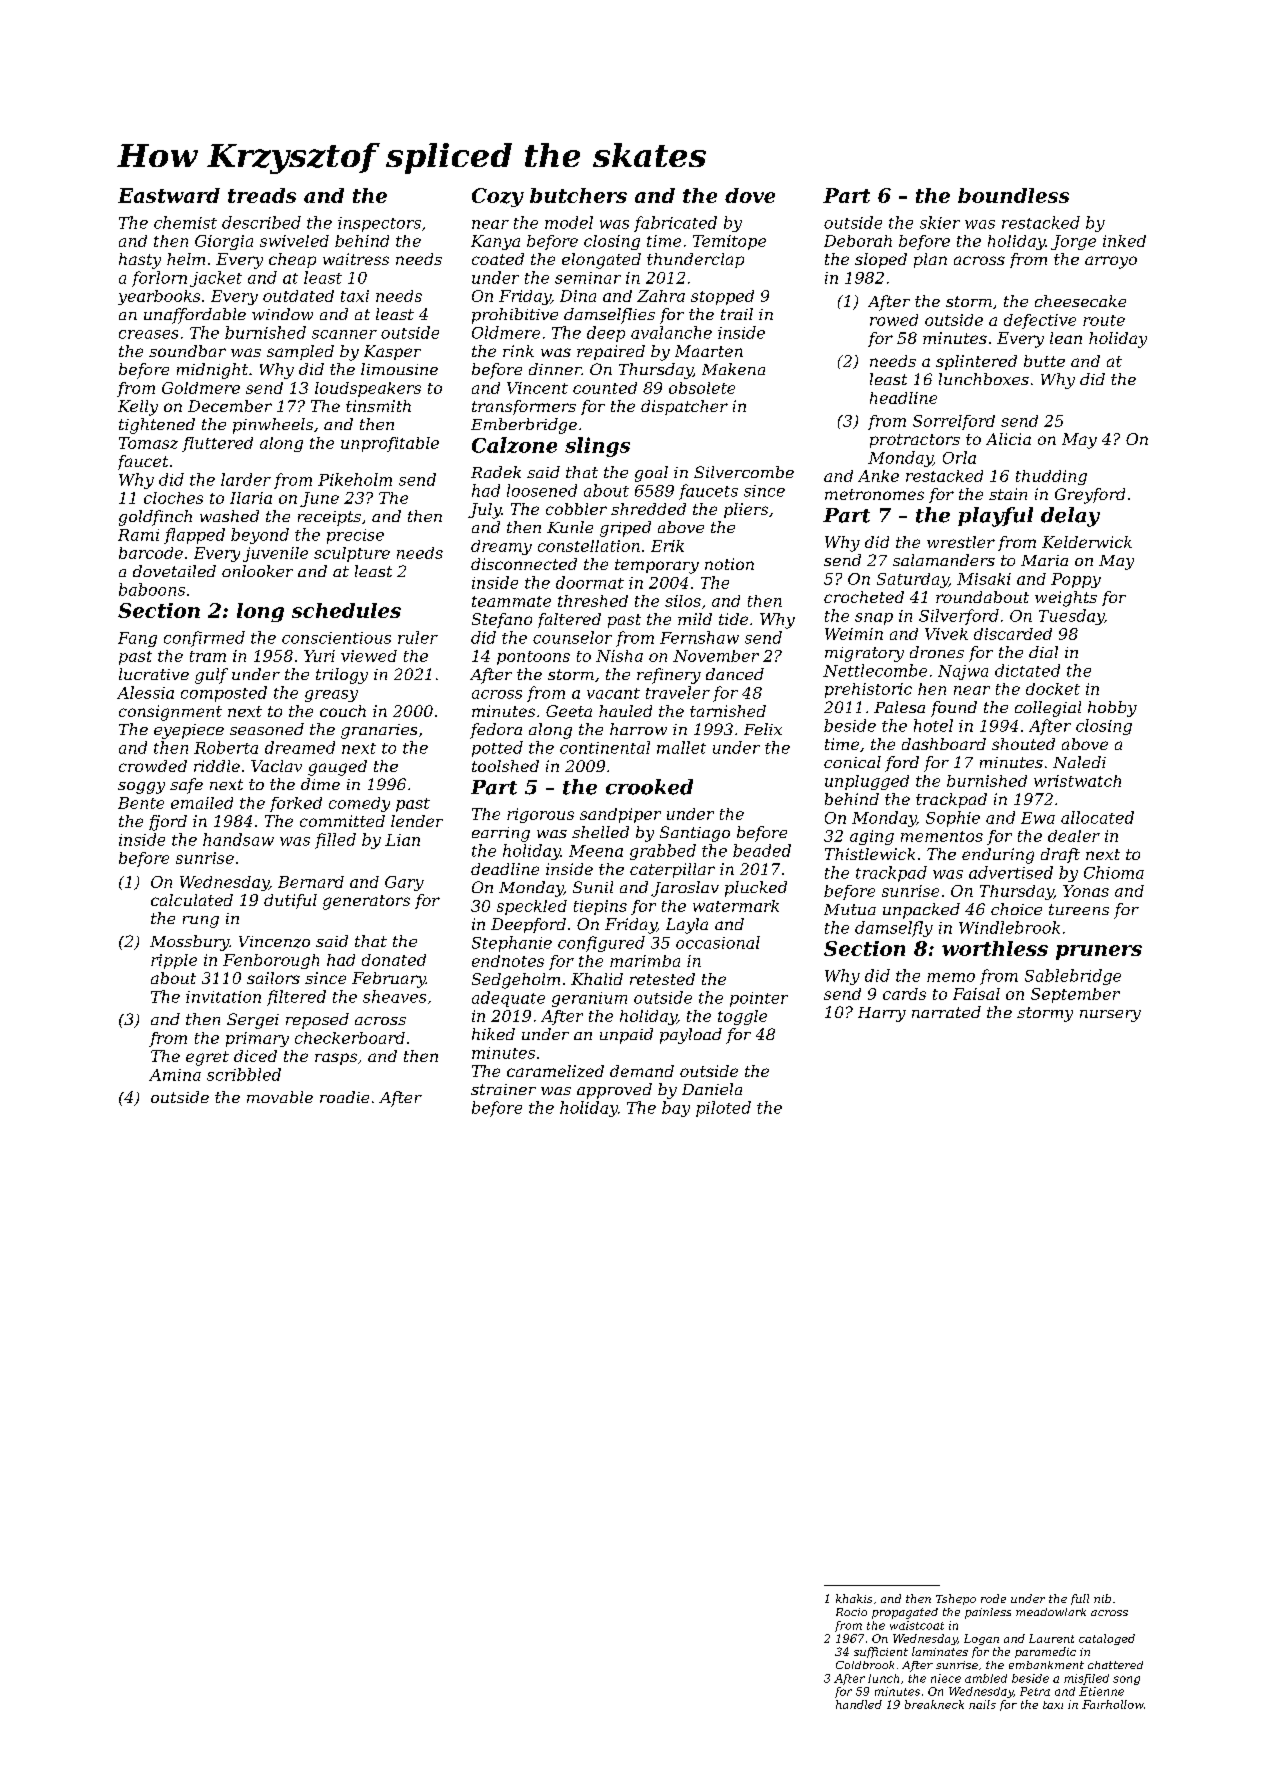 This image has height=1792, width=1267. Describe the element at coordinates (262, 195) in the image. I see `treads` at that location.
